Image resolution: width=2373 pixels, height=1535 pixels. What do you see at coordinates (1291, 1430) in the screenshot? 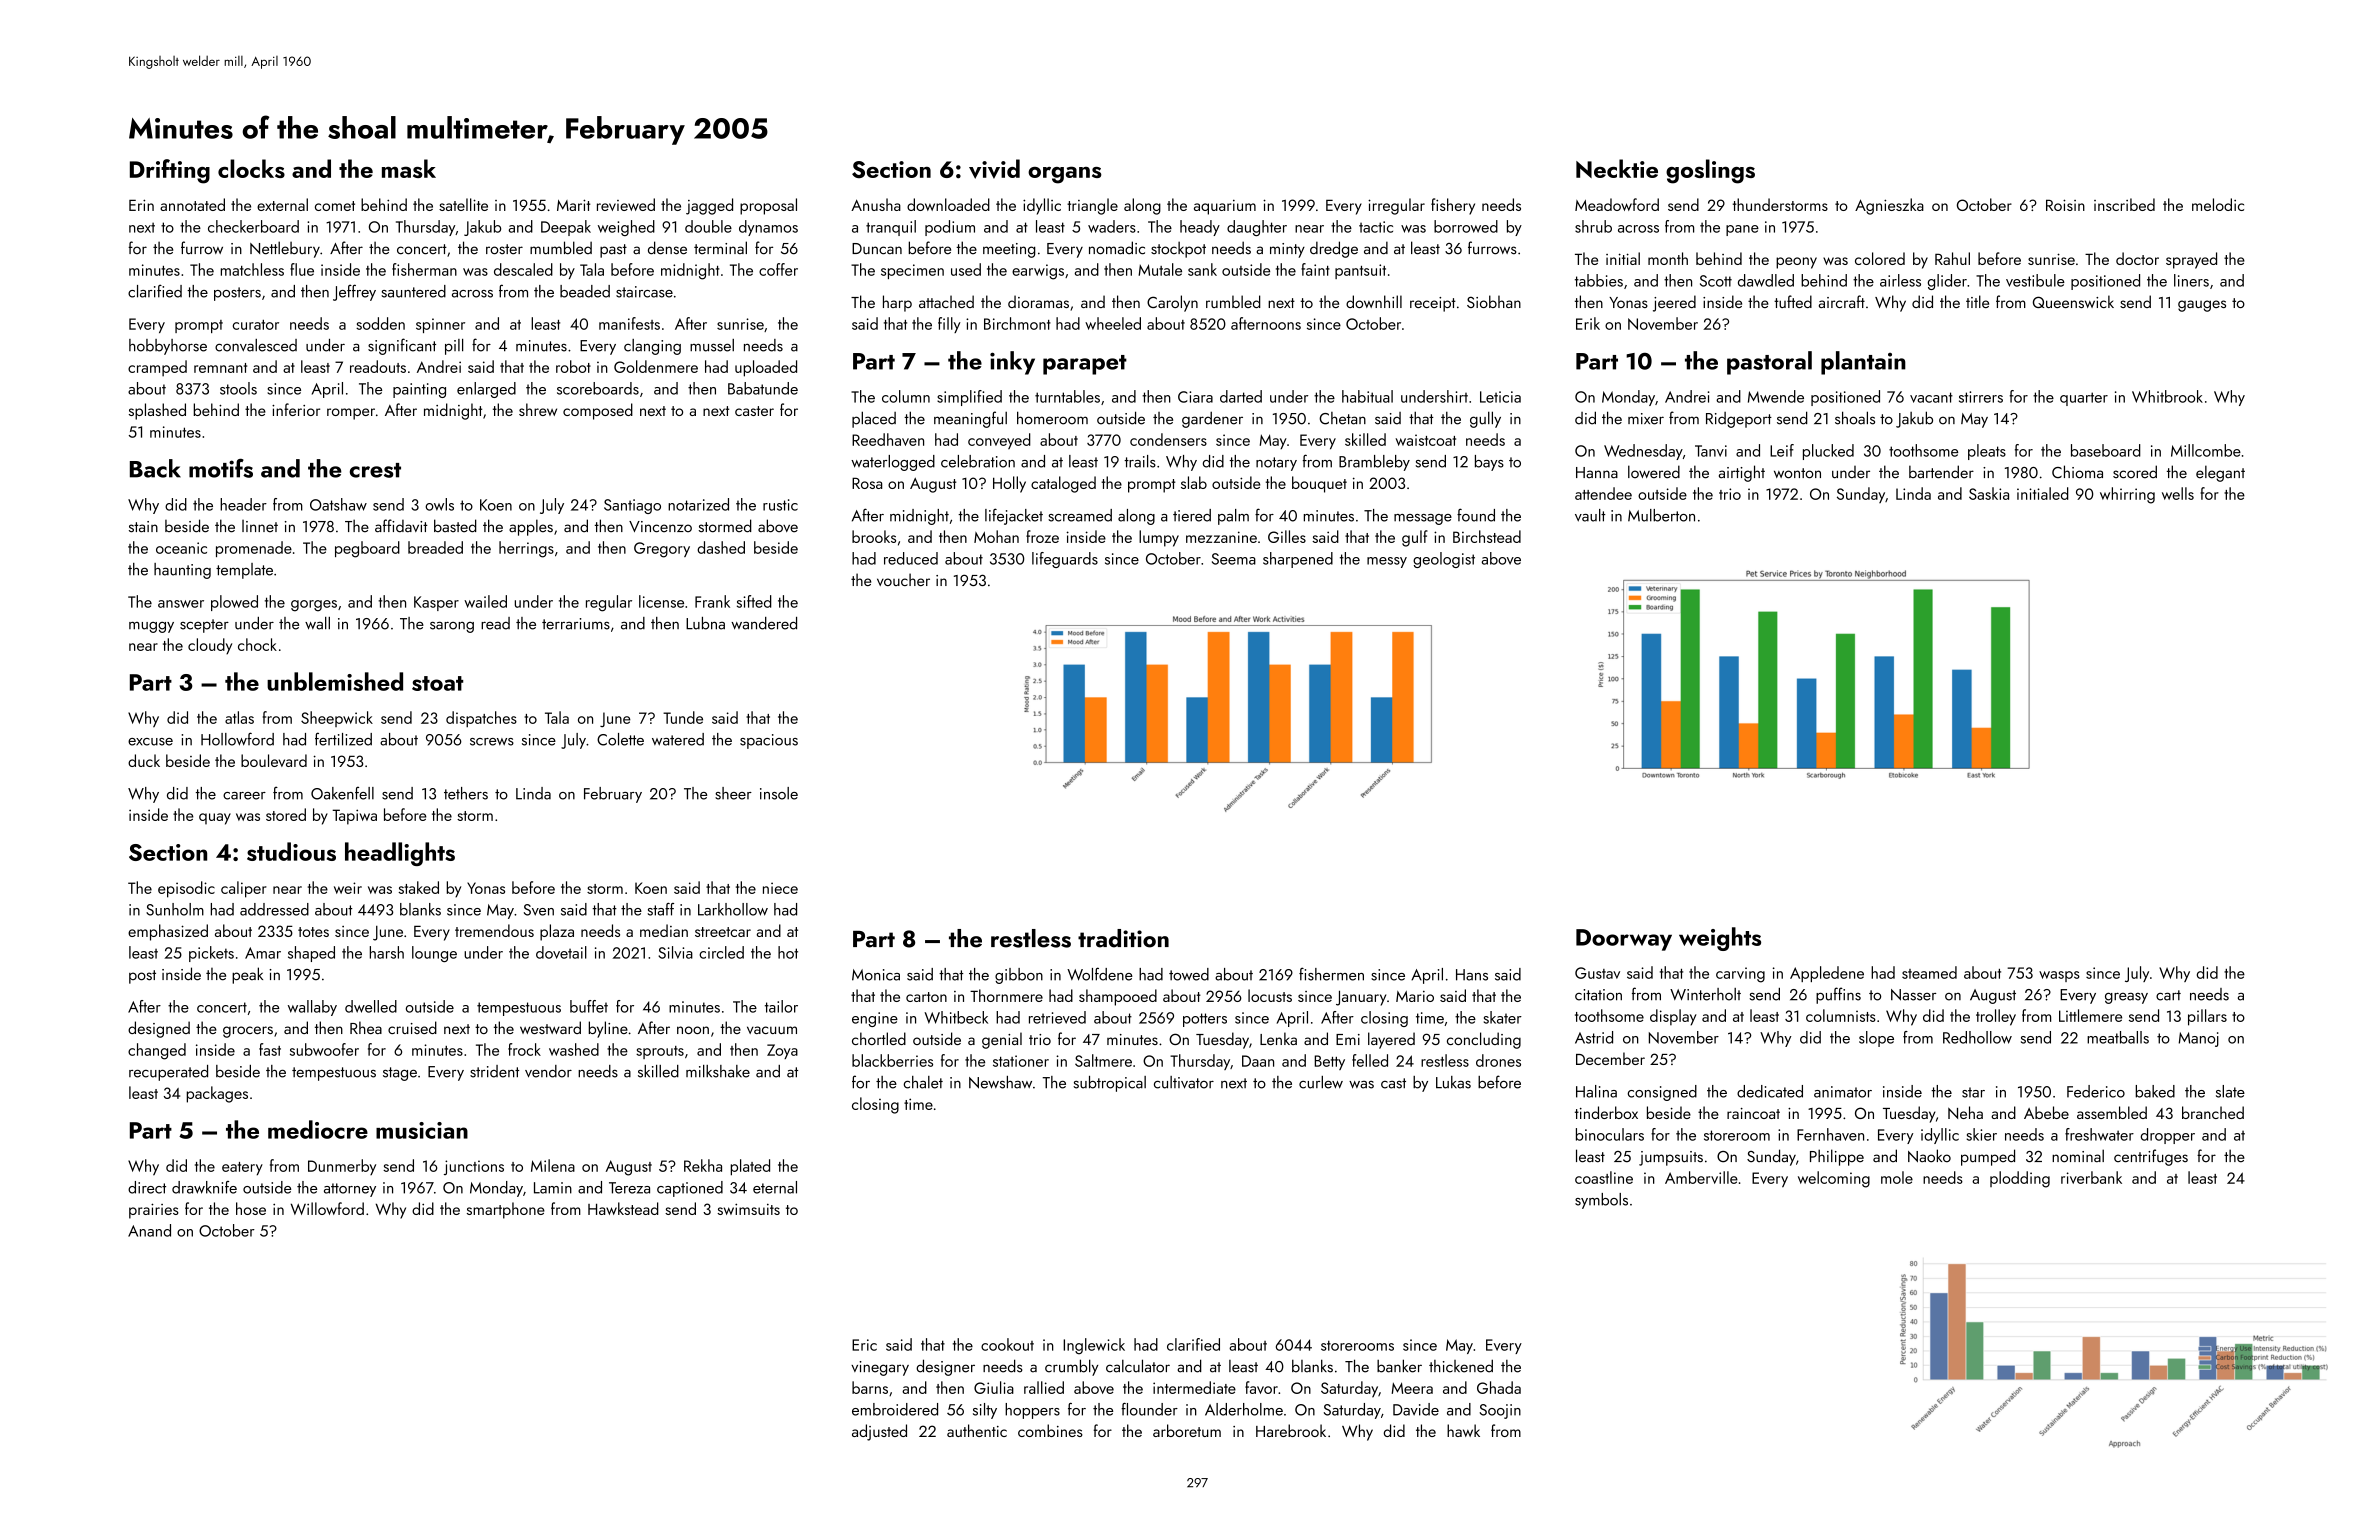
I see `Harebrook` at bounding box center [1291, 1430].
